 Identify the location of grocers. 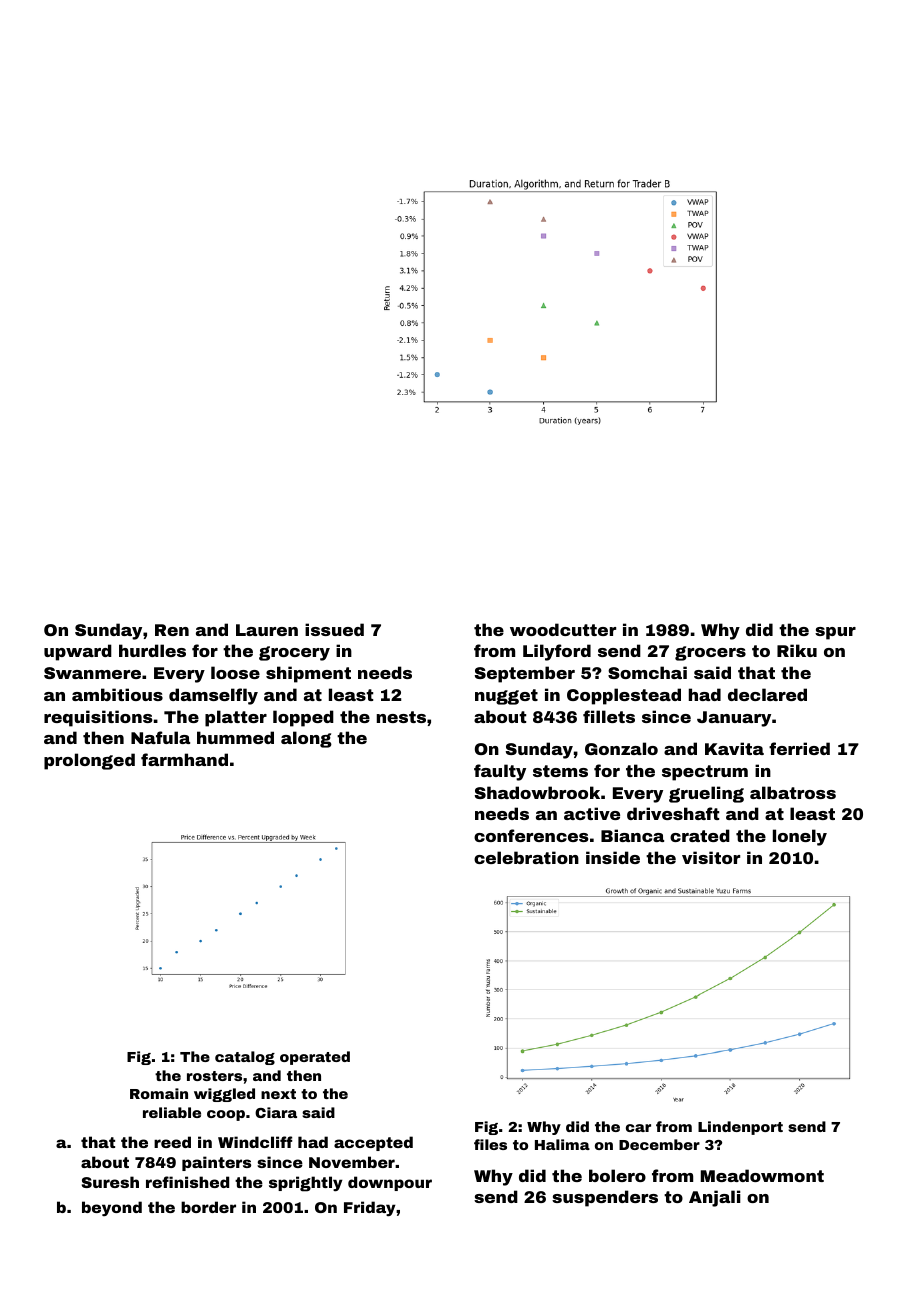
(710, 653).
